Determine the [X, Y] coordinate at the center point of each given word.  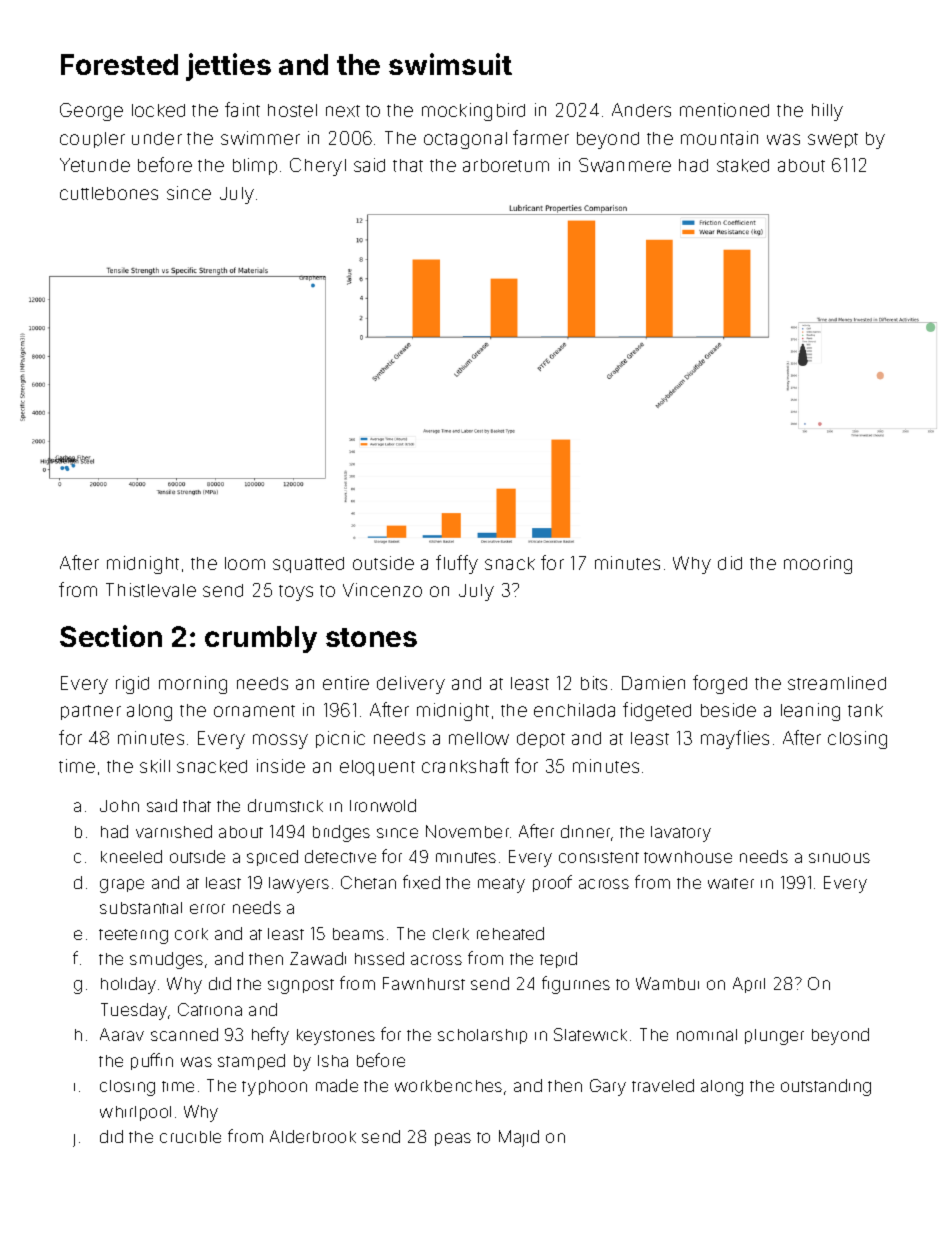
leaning [810, 712]
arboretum [506, 165]
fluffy [457, 564]
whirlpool [135, 1113]
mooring [818, 565]
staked [743, 165]
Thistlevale [151, 590]
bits [594, 683]
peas [453, 1139]
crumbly [261, 639]
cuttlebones [109, 193]
